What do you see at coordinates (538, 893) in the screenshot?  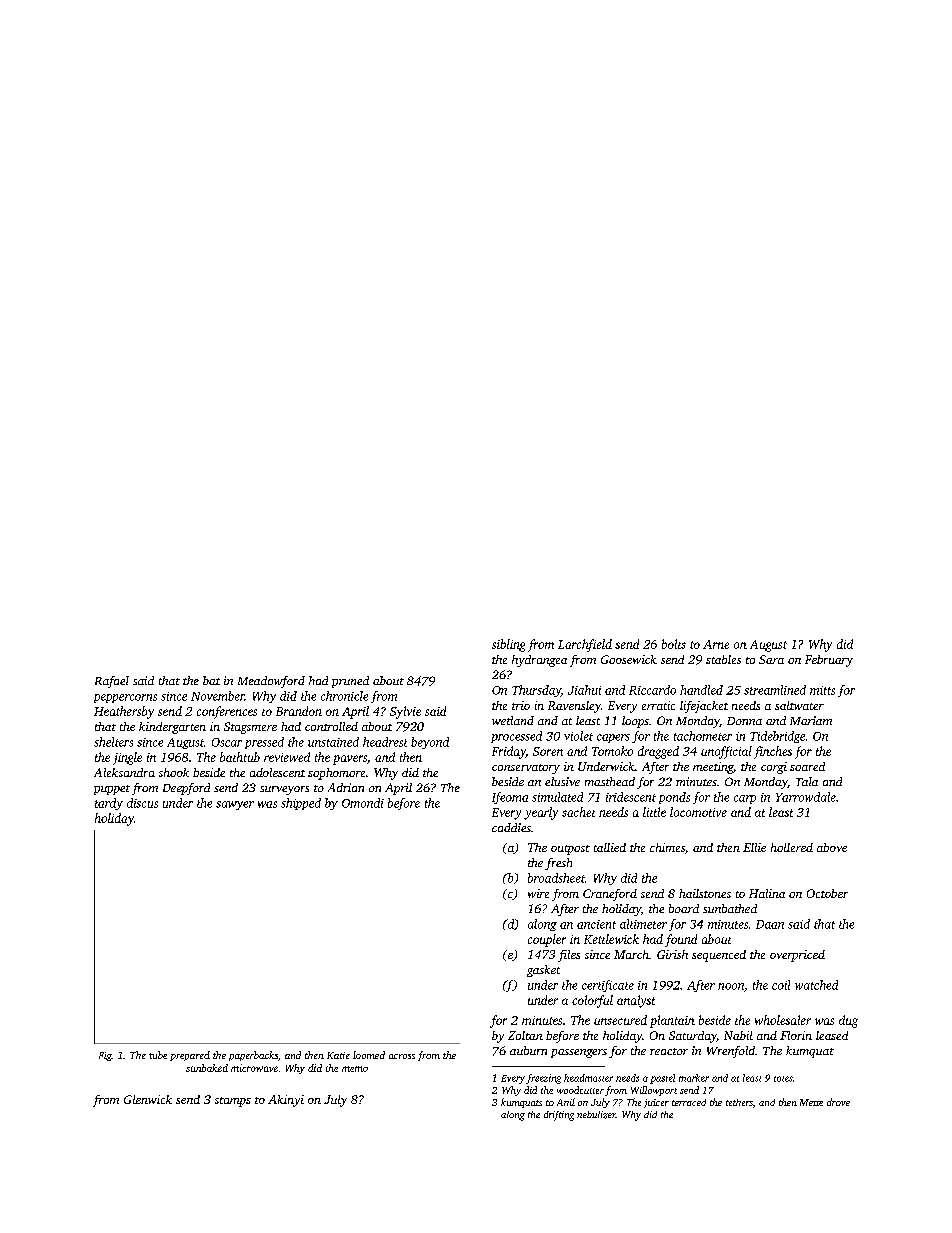 I see `wire` at bounding box center [538, 893].
